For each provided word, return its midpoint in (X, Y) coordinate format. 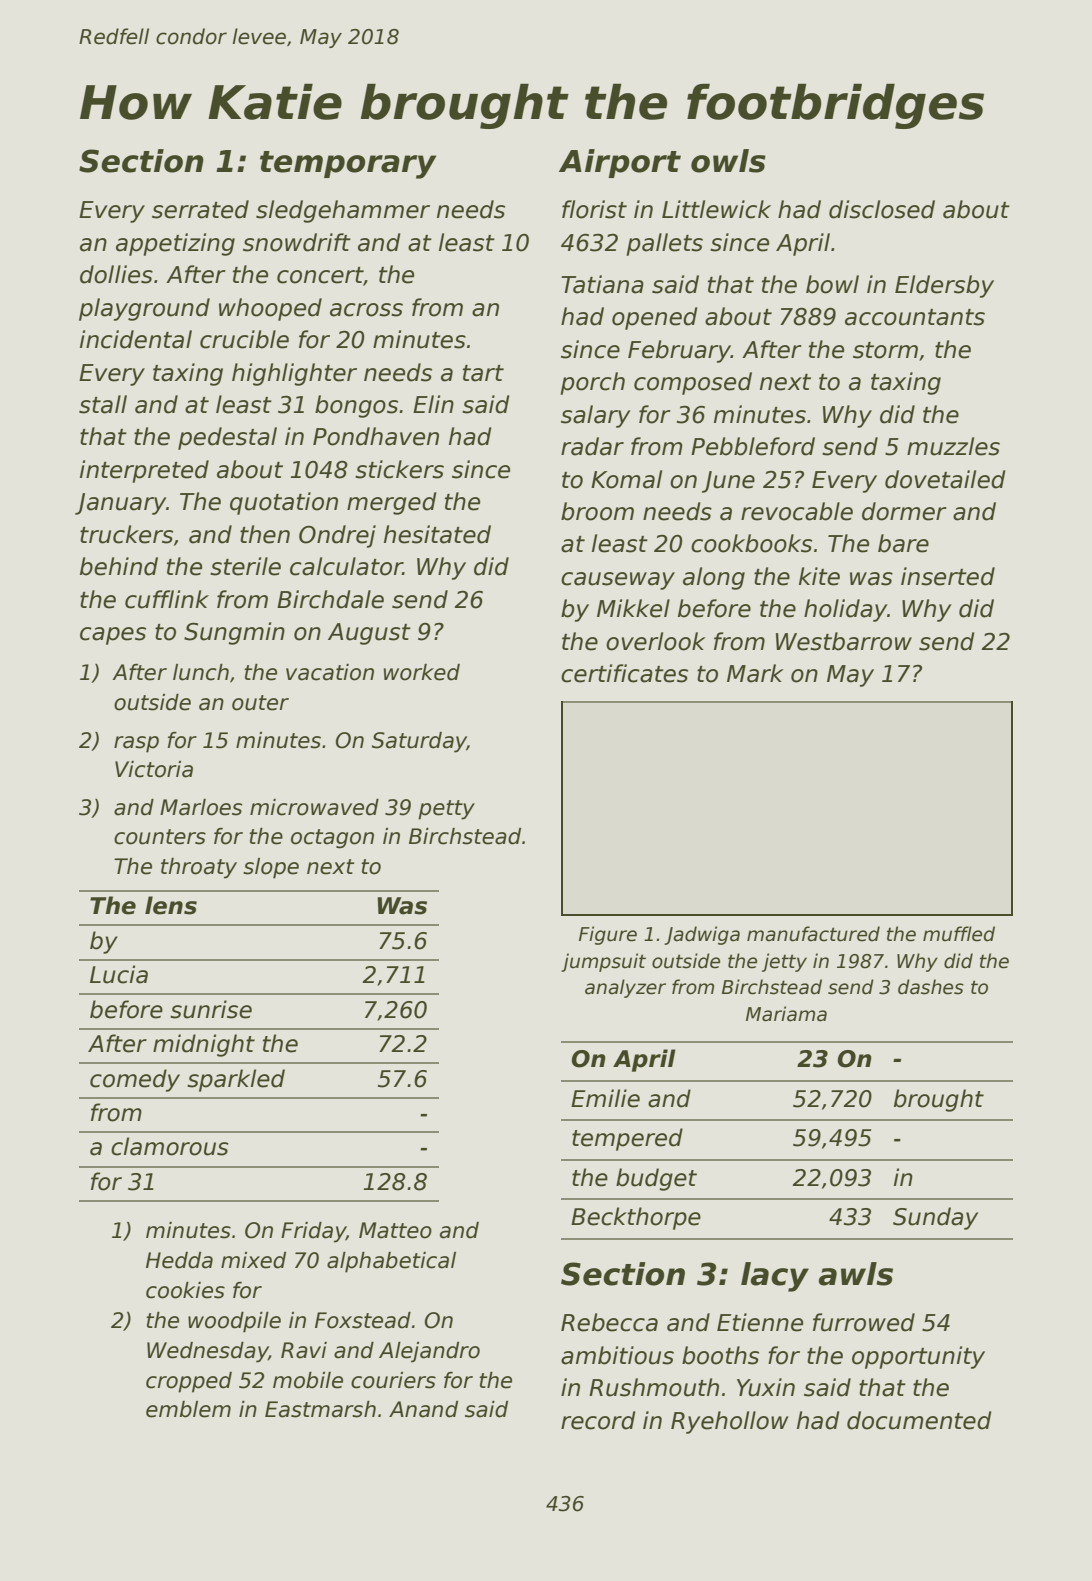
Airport (620, 163)
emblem (188, 1409)
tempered (627, 1139)
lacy (775, 1277)
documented (919, 1420)
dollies (116, 274)
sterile (245, 566)
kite (819, 576)
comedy (135, 1080)
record (598, 1420)
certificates (624, 673)
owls (728, 161)
